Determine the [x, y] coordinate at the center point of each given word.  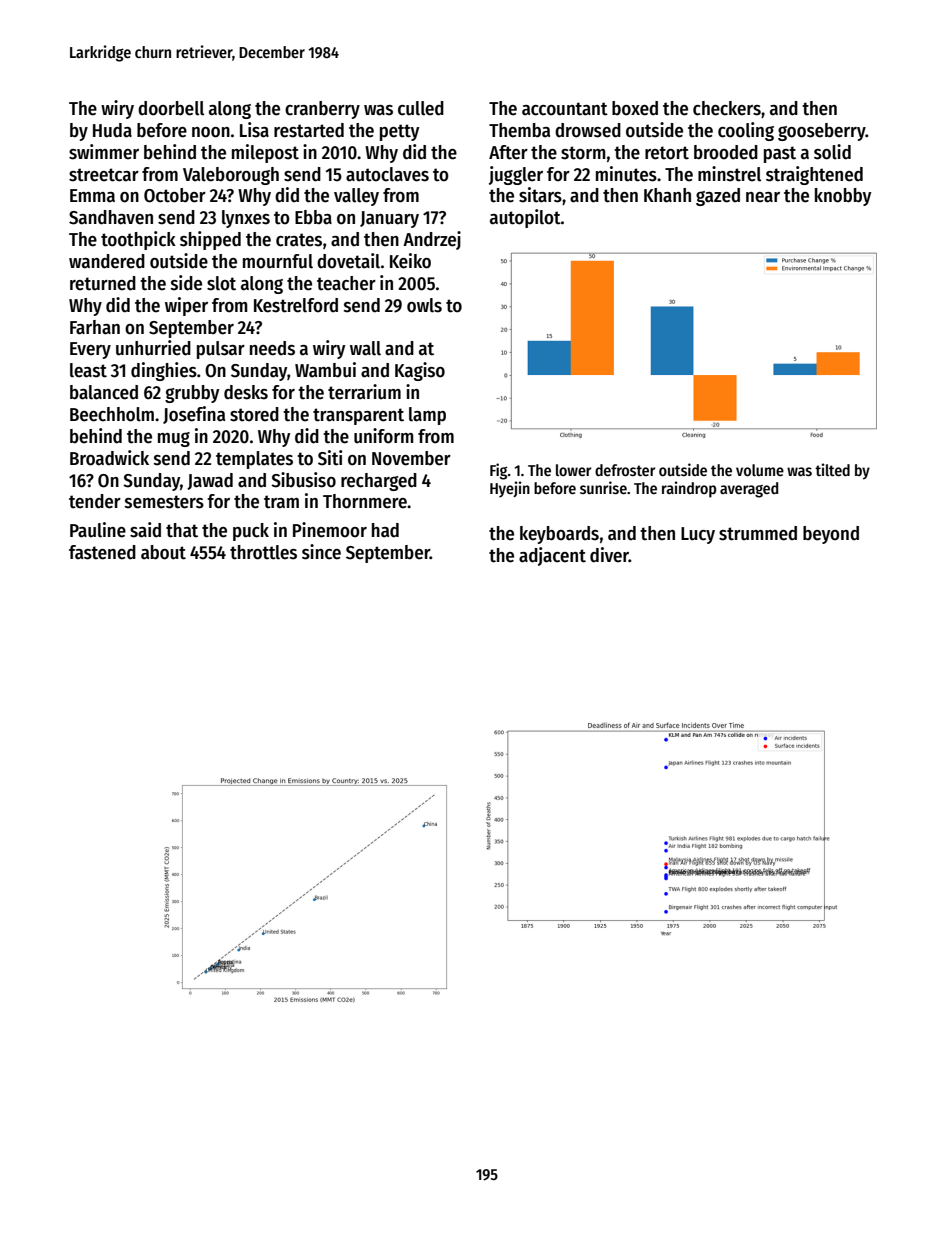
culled [421, 108]
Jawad [210, 481]
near [763, 197]
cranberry [322, 110]
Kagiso [420, 371]
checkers [727, 108]
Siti [330, 458]
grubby [192, 394]
